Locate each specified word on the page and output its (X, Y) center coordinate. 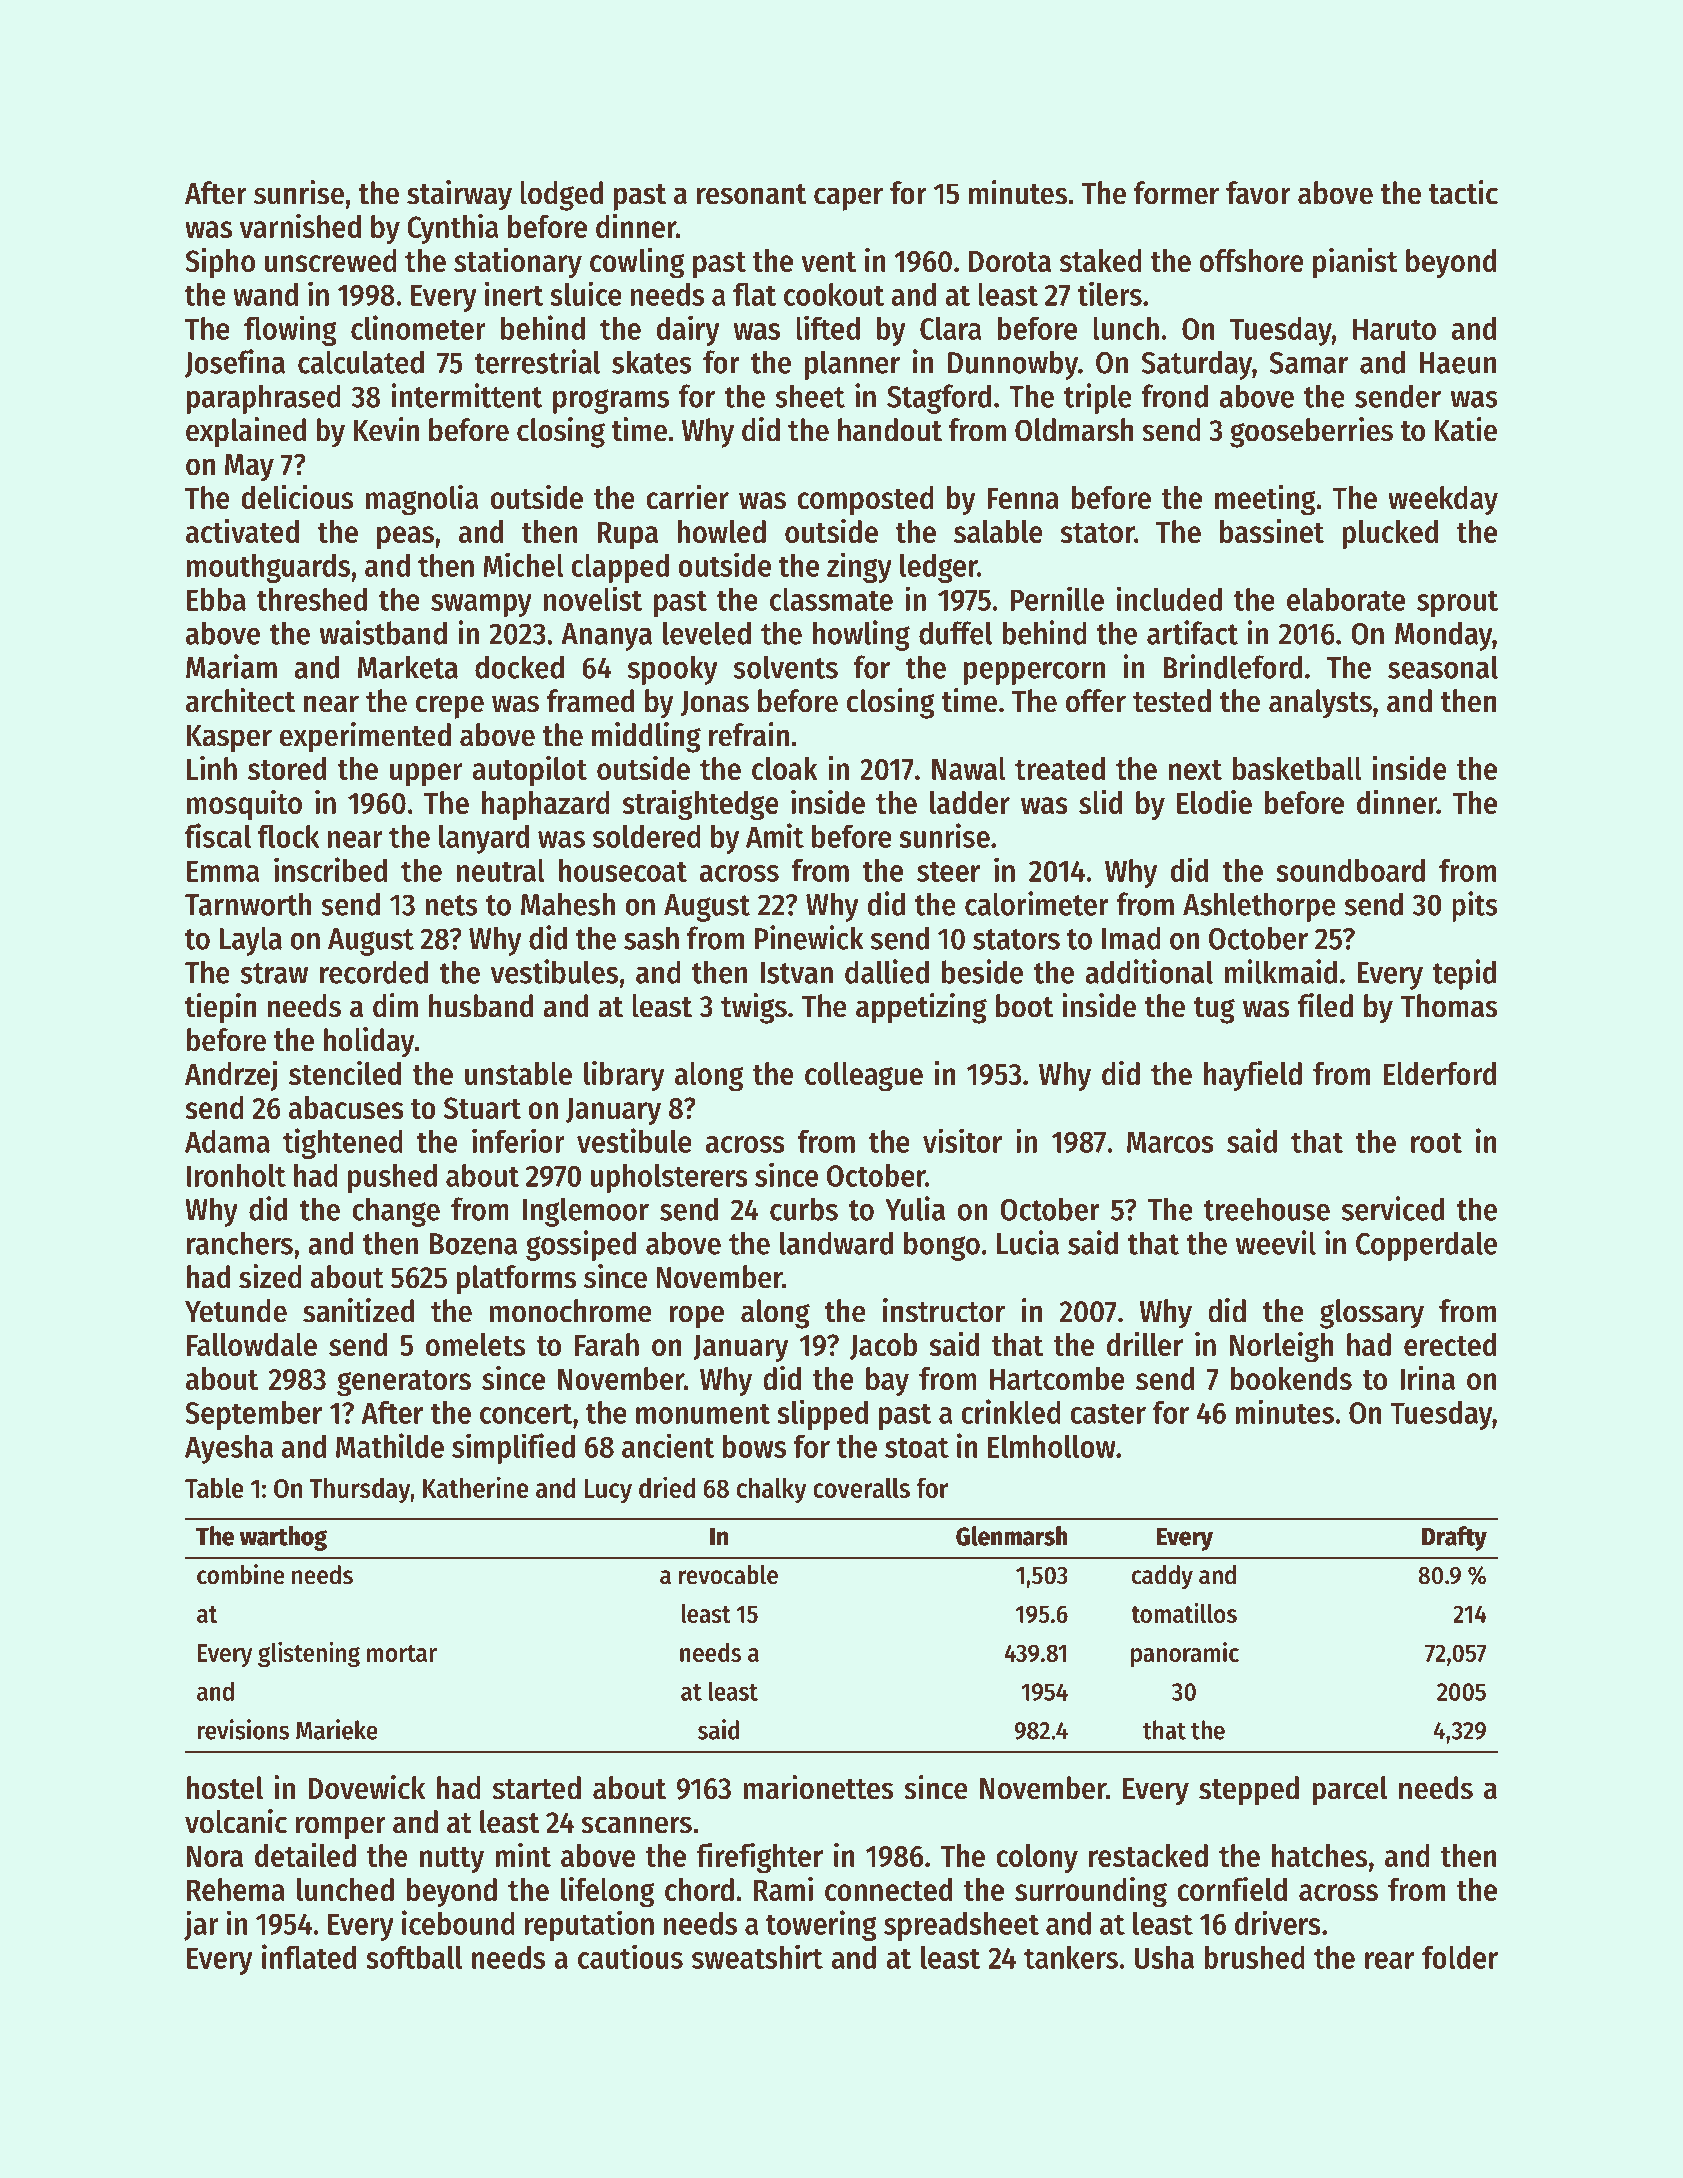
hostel (225, 1788)
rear (1389, 1960)
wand (265, 294)
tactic (1463, 192)
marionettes (819, 1787)
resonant (751, 194)
